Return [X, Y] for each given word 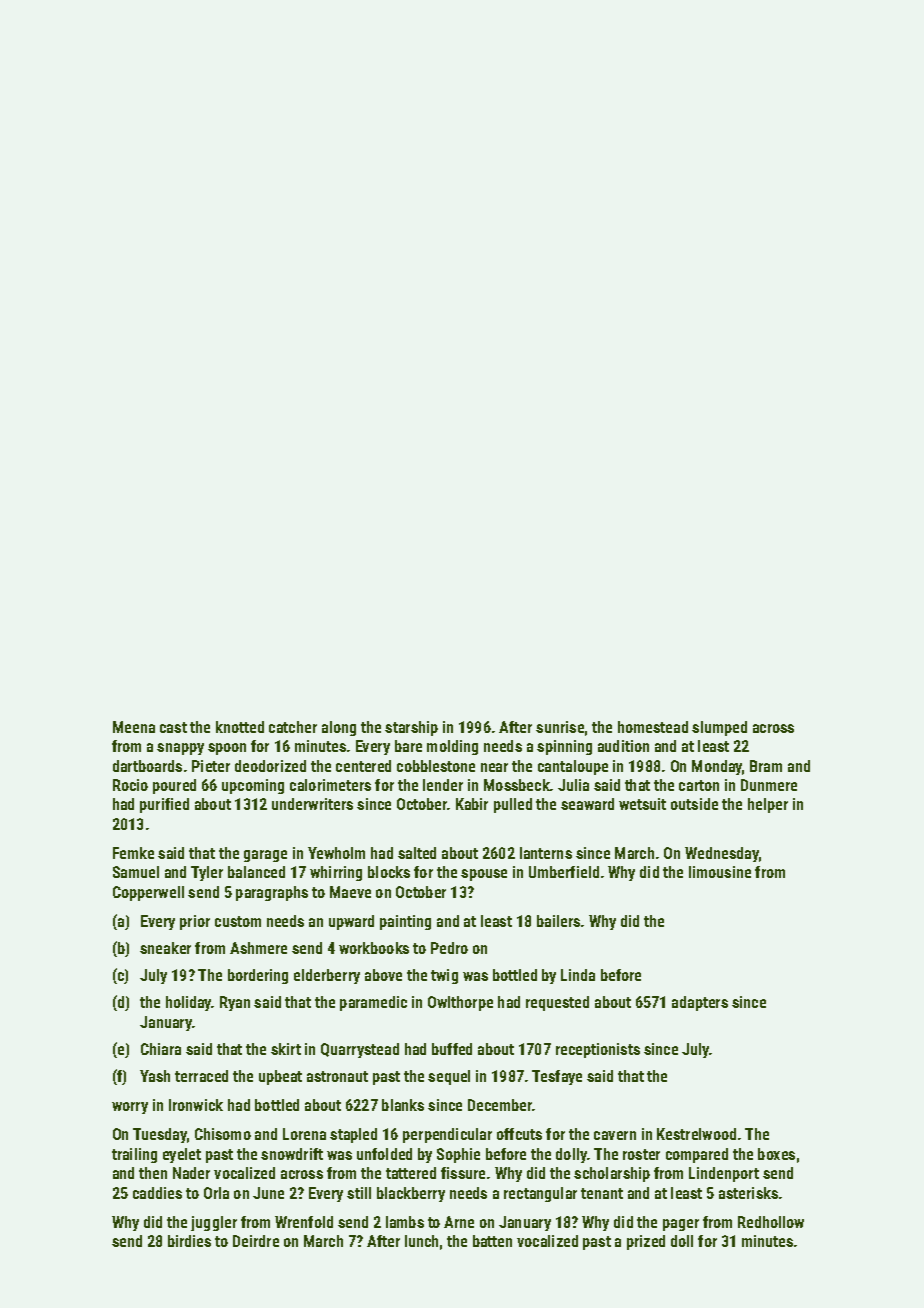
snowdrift [292, 1154]
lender [443, 785]
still [359, 1193]
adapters [700, 1003]
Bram [766, 766]
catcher [293, 727]
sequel [449, 1077]
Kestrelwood [696, 1134]
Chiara [161, 1049]
